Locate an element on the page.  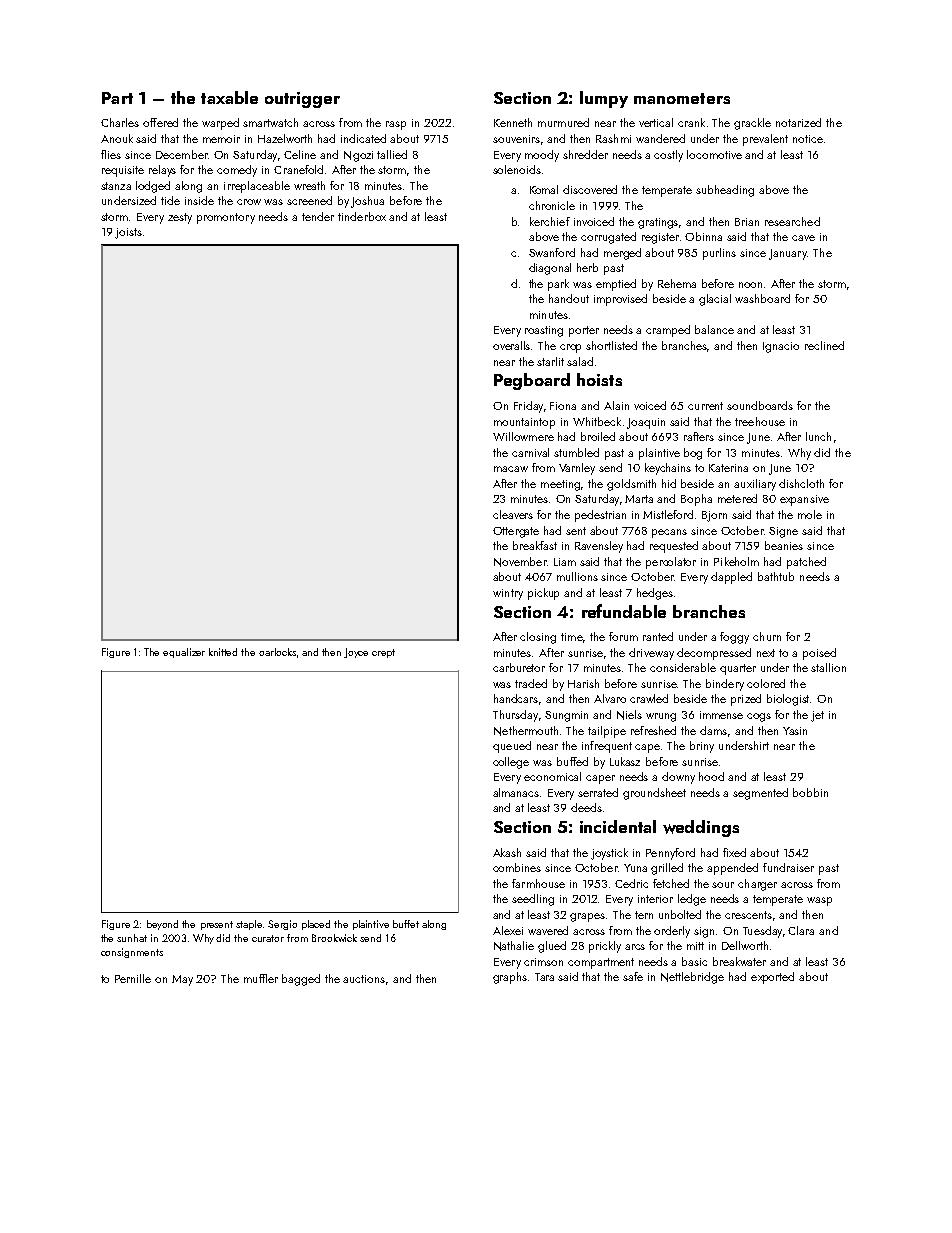
buffet is located at coordinates (406, 924).
